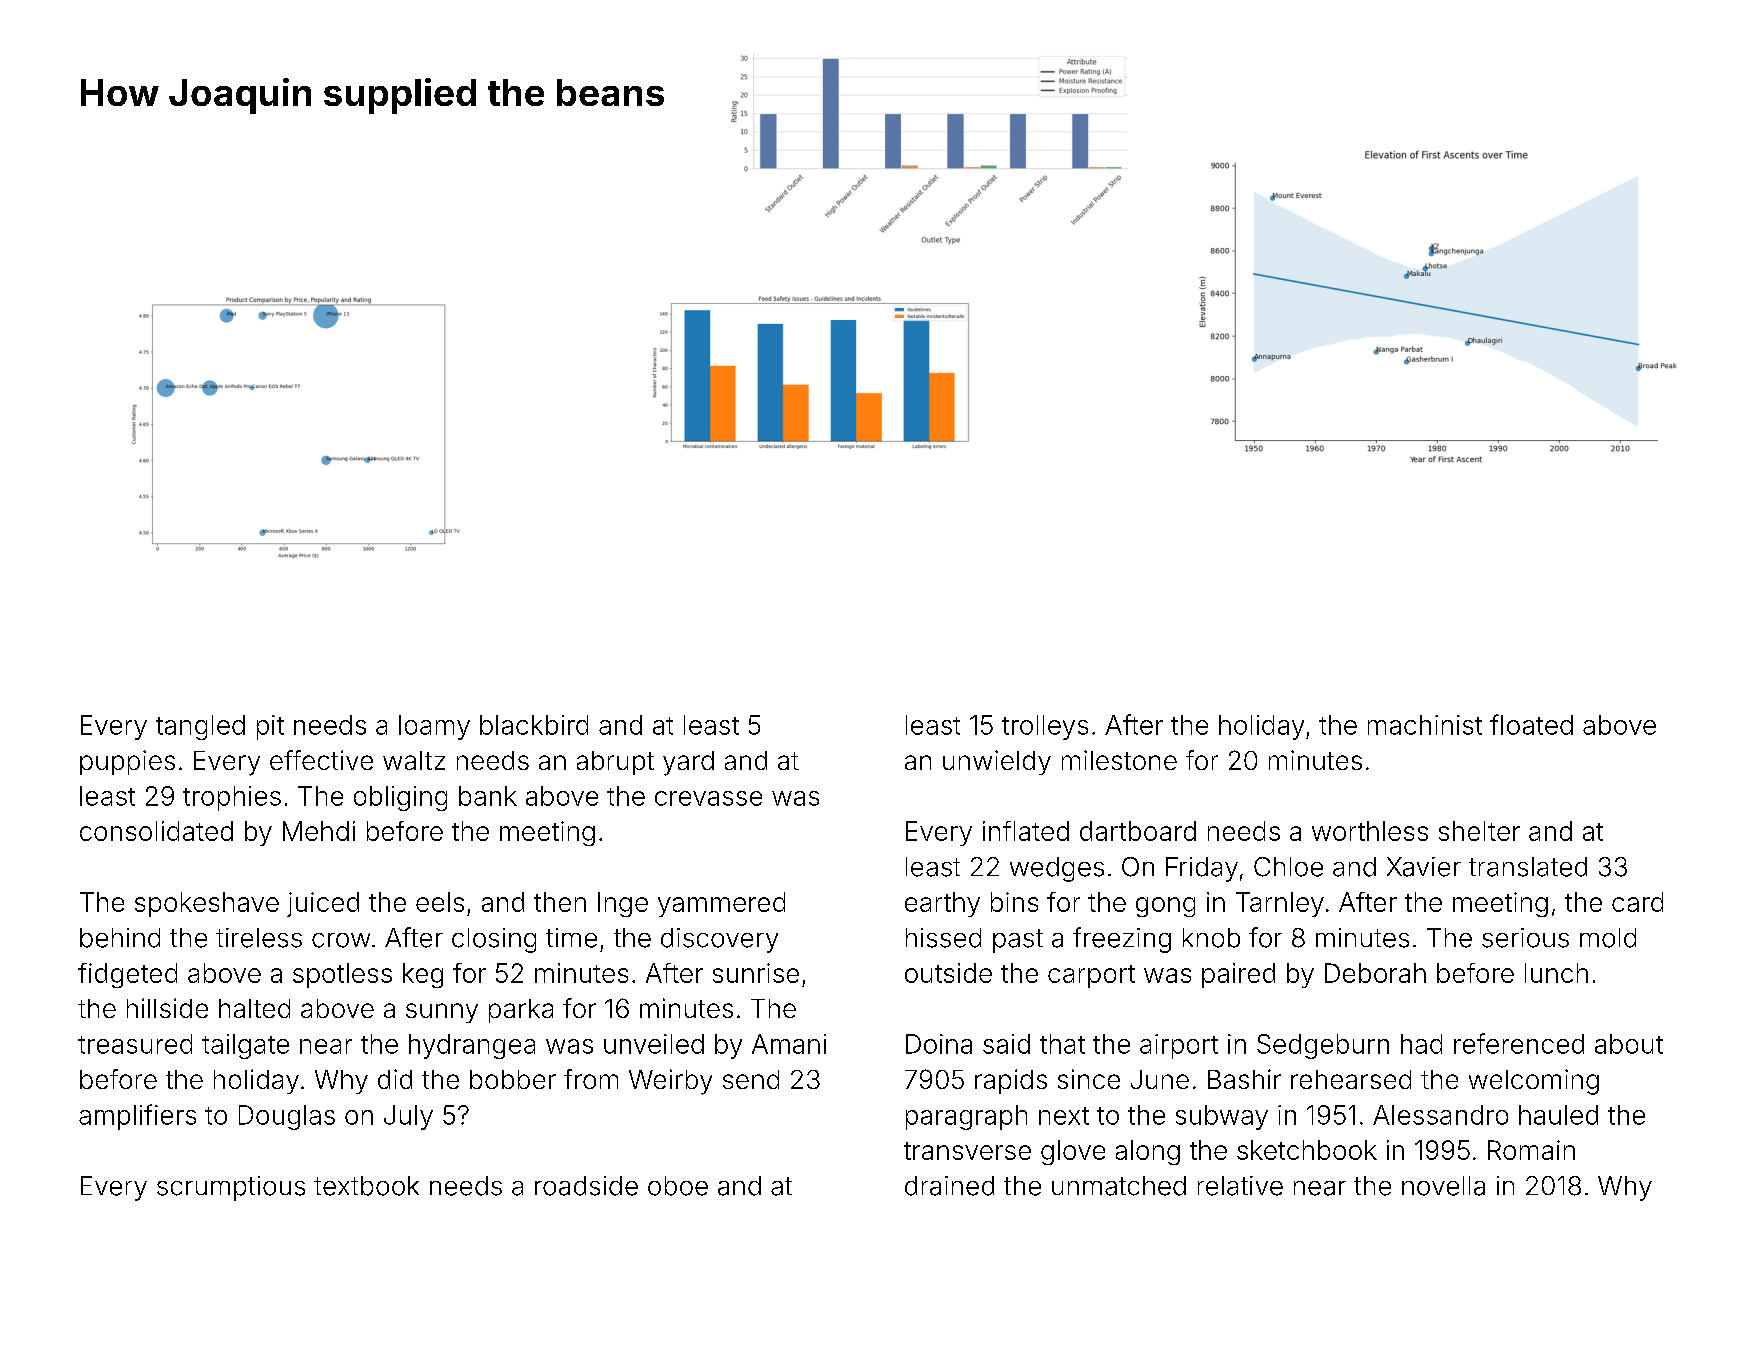 This screenshot has width=1746, height=1349. What do you see at coordinates (1479, 831) in the screenshot?
I see `shelter` at bounding box center [1479, 831].
